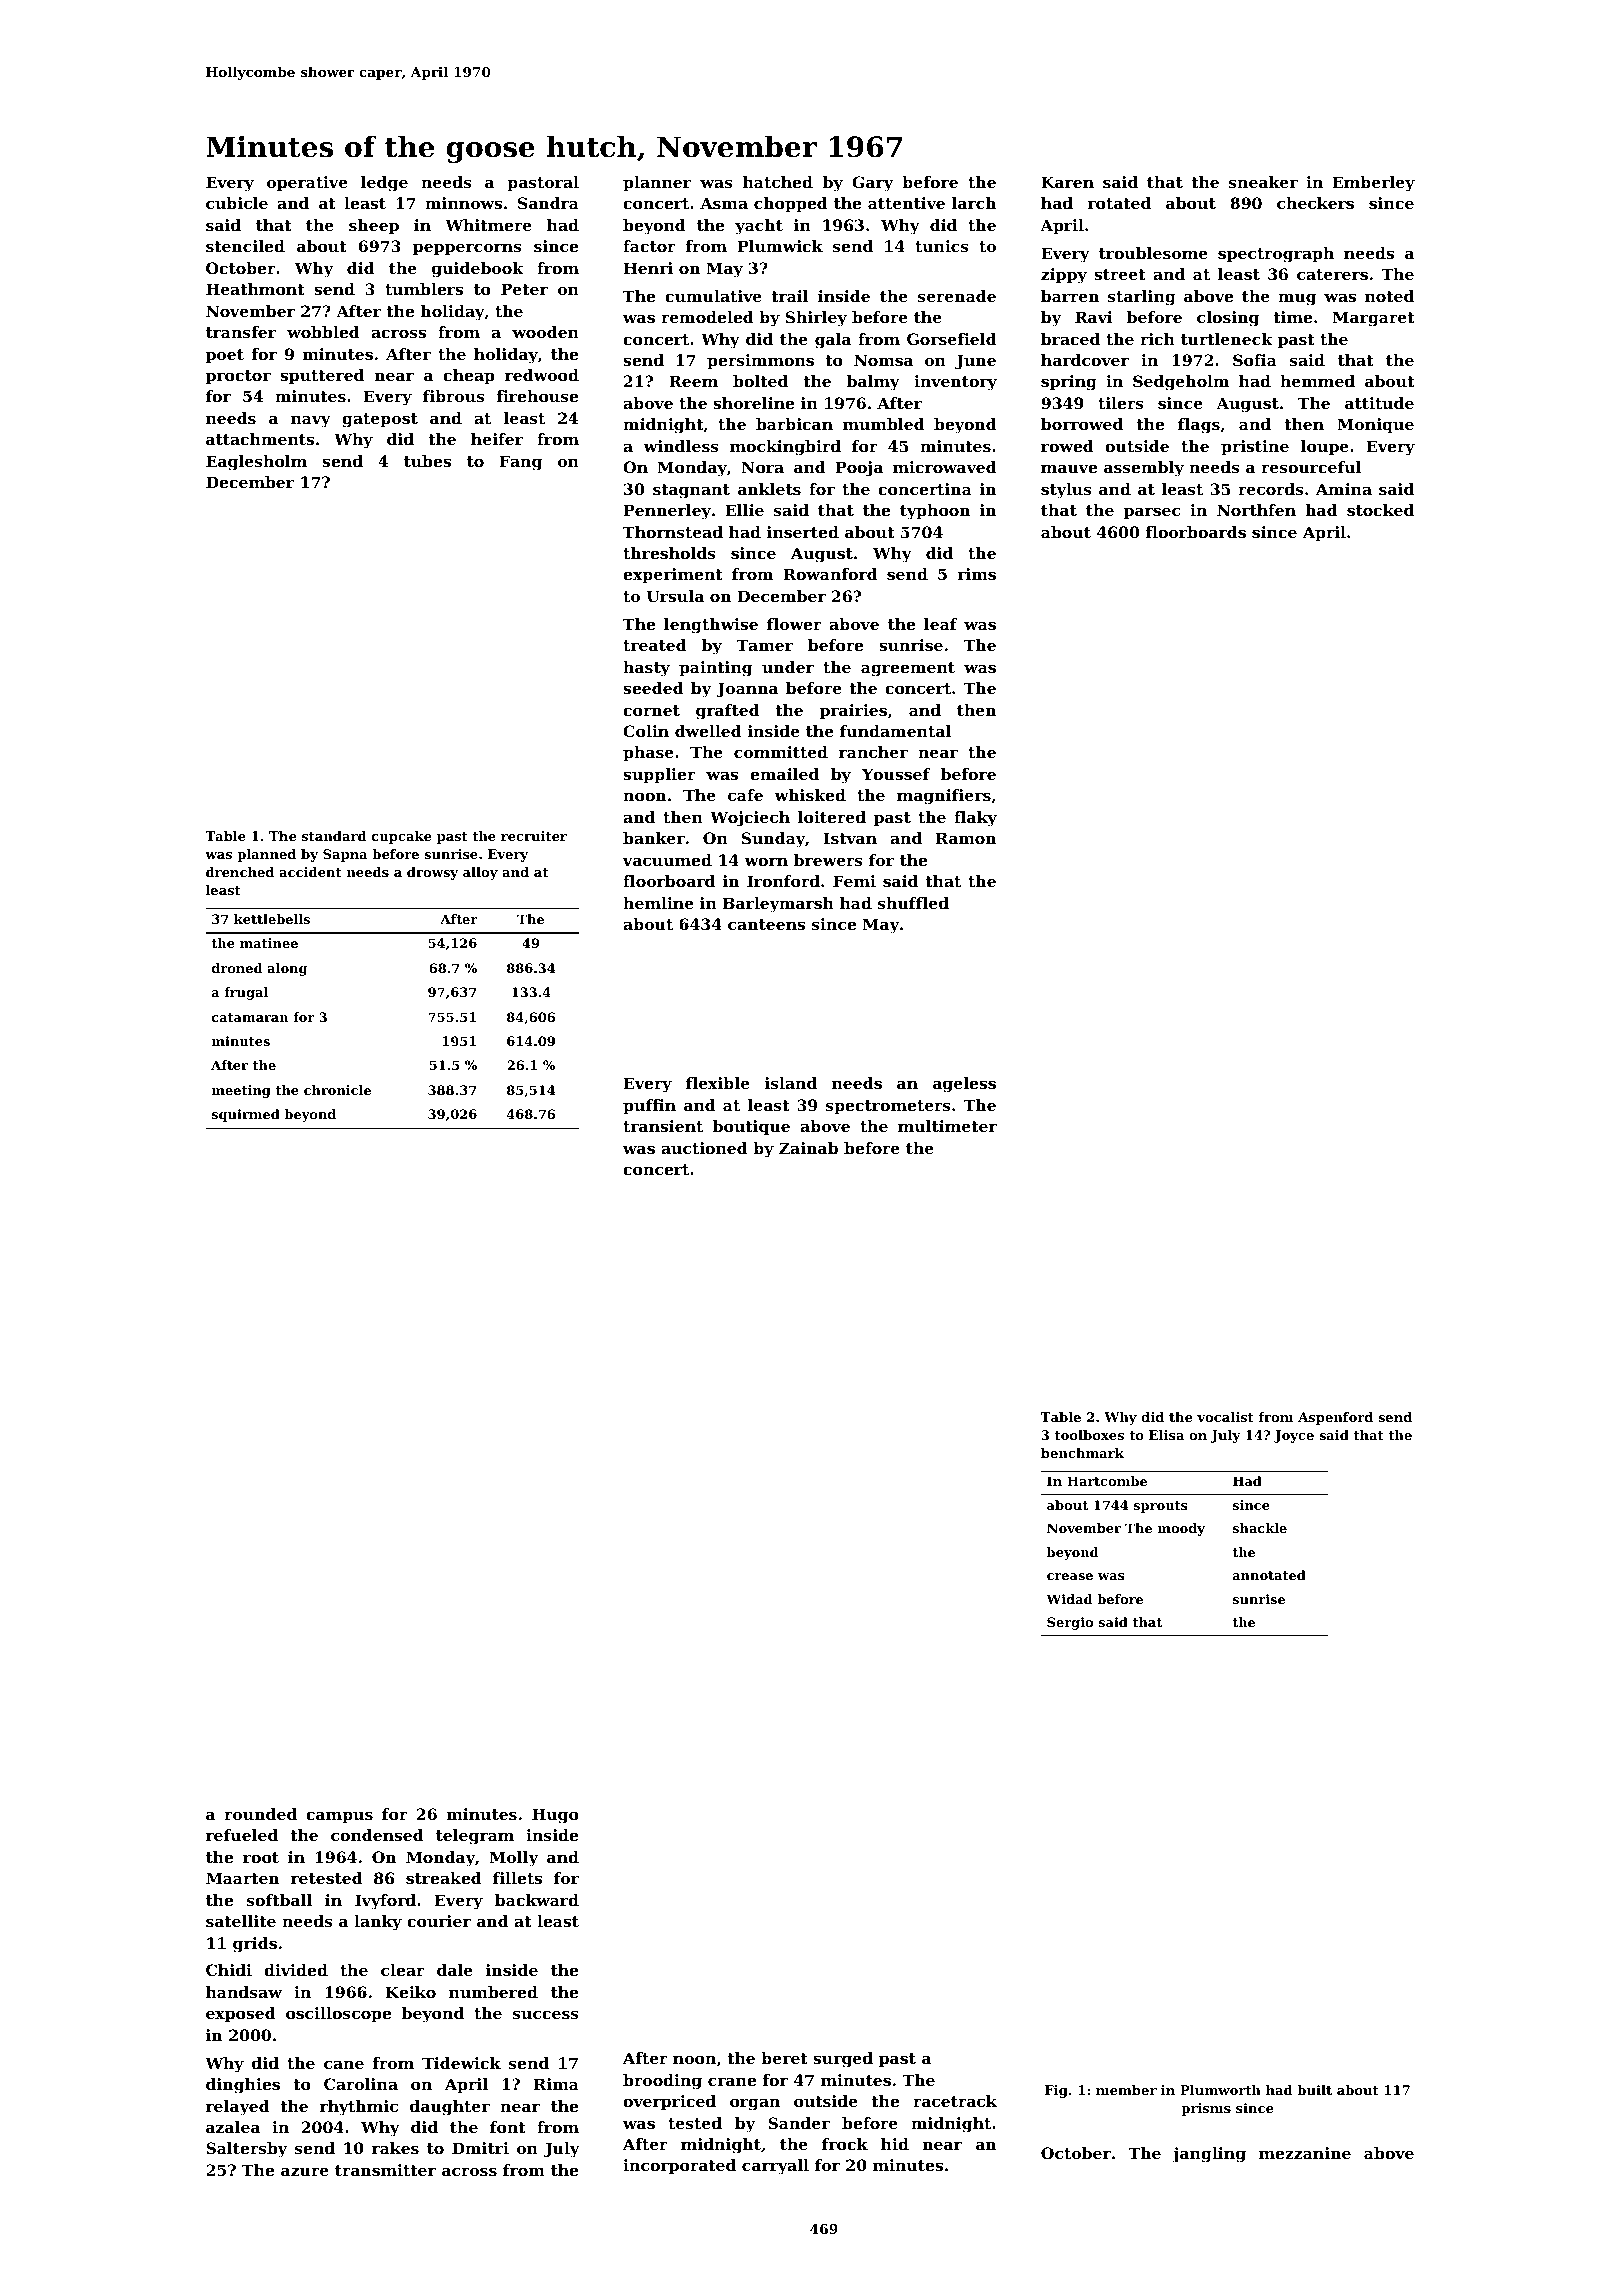 This screenshot has height=2292, width=1620. What do you see at coordinates (1070, 1623) in the screenshot?
I see `Sergio` at bounding box center [1070, 1623].
